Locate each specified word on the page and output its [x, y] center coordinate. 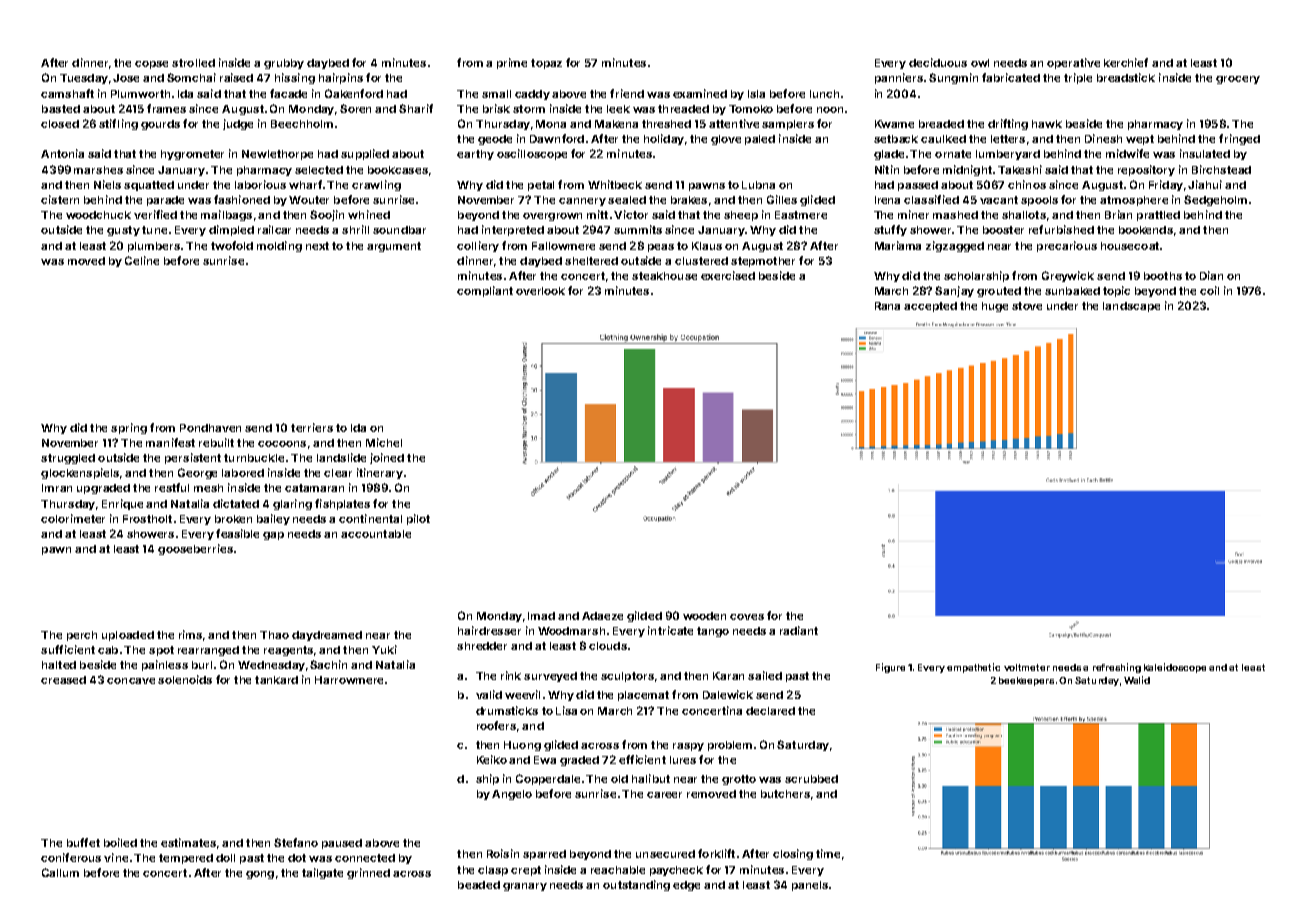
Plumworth [140, 94]
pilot [418, 519]
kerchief [1126, 62]
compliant [485, 291]
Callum [60, 872]
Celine [142, 260]
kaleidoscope [1175, 668]
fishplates [342, 504]
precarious [1067, 246]
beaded [479, 885]
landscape [1131, 307]
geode [495, 140]
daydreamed [327, 636]
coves [747, 617]
